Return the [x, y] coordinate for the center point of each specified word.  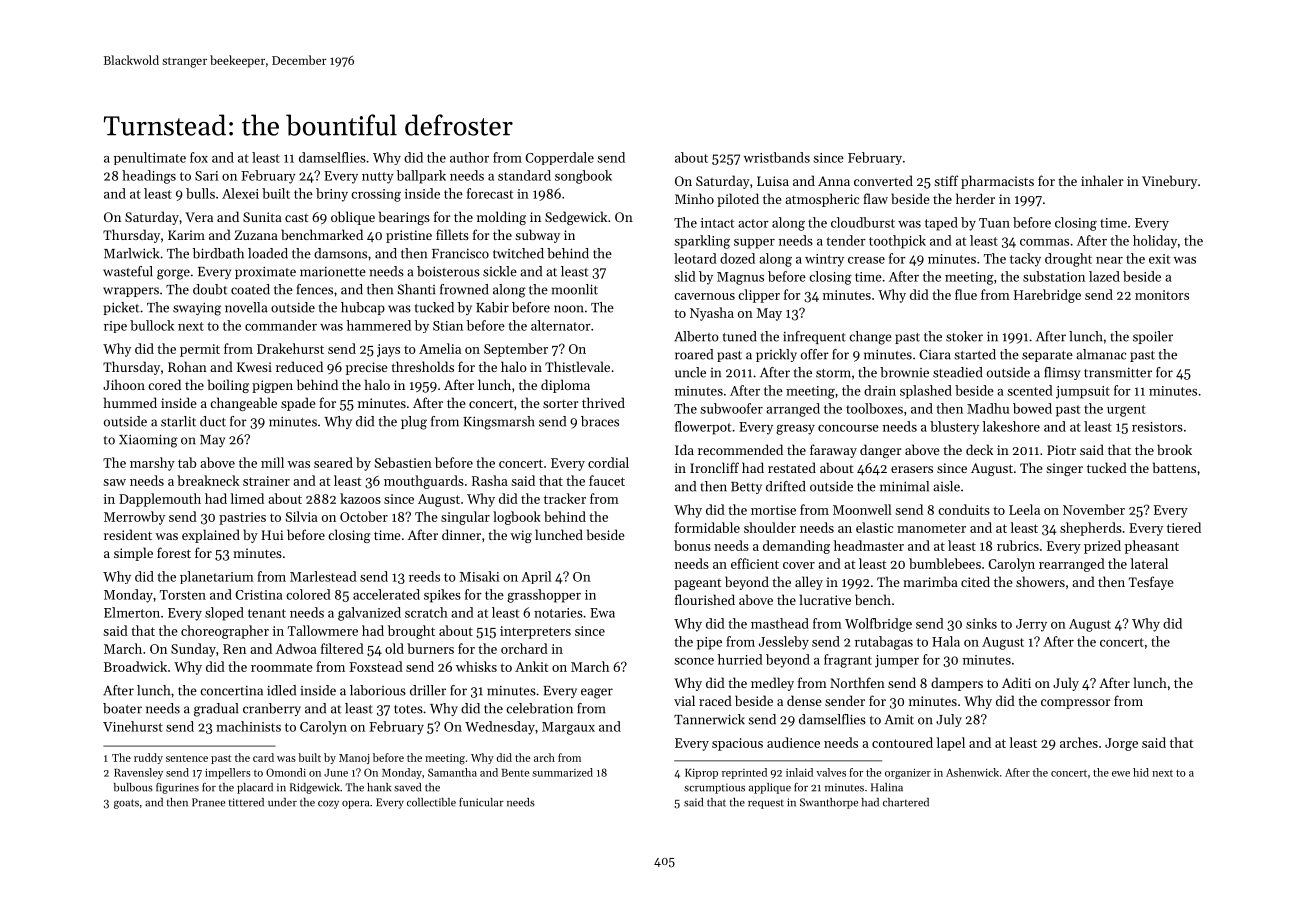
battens [1174, 467]
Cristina [258, 595]
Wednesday [500, 728]
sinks [981, 623]
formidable [707, 527]
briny [332, 195]
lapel [951, 744]
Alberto [696, 336]
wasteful [128, 271]
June [336, 773]
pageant [698, 584]
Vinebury [1169, 182]
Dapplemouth [160, 500]
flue [966, 294]
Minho [694, 198]
